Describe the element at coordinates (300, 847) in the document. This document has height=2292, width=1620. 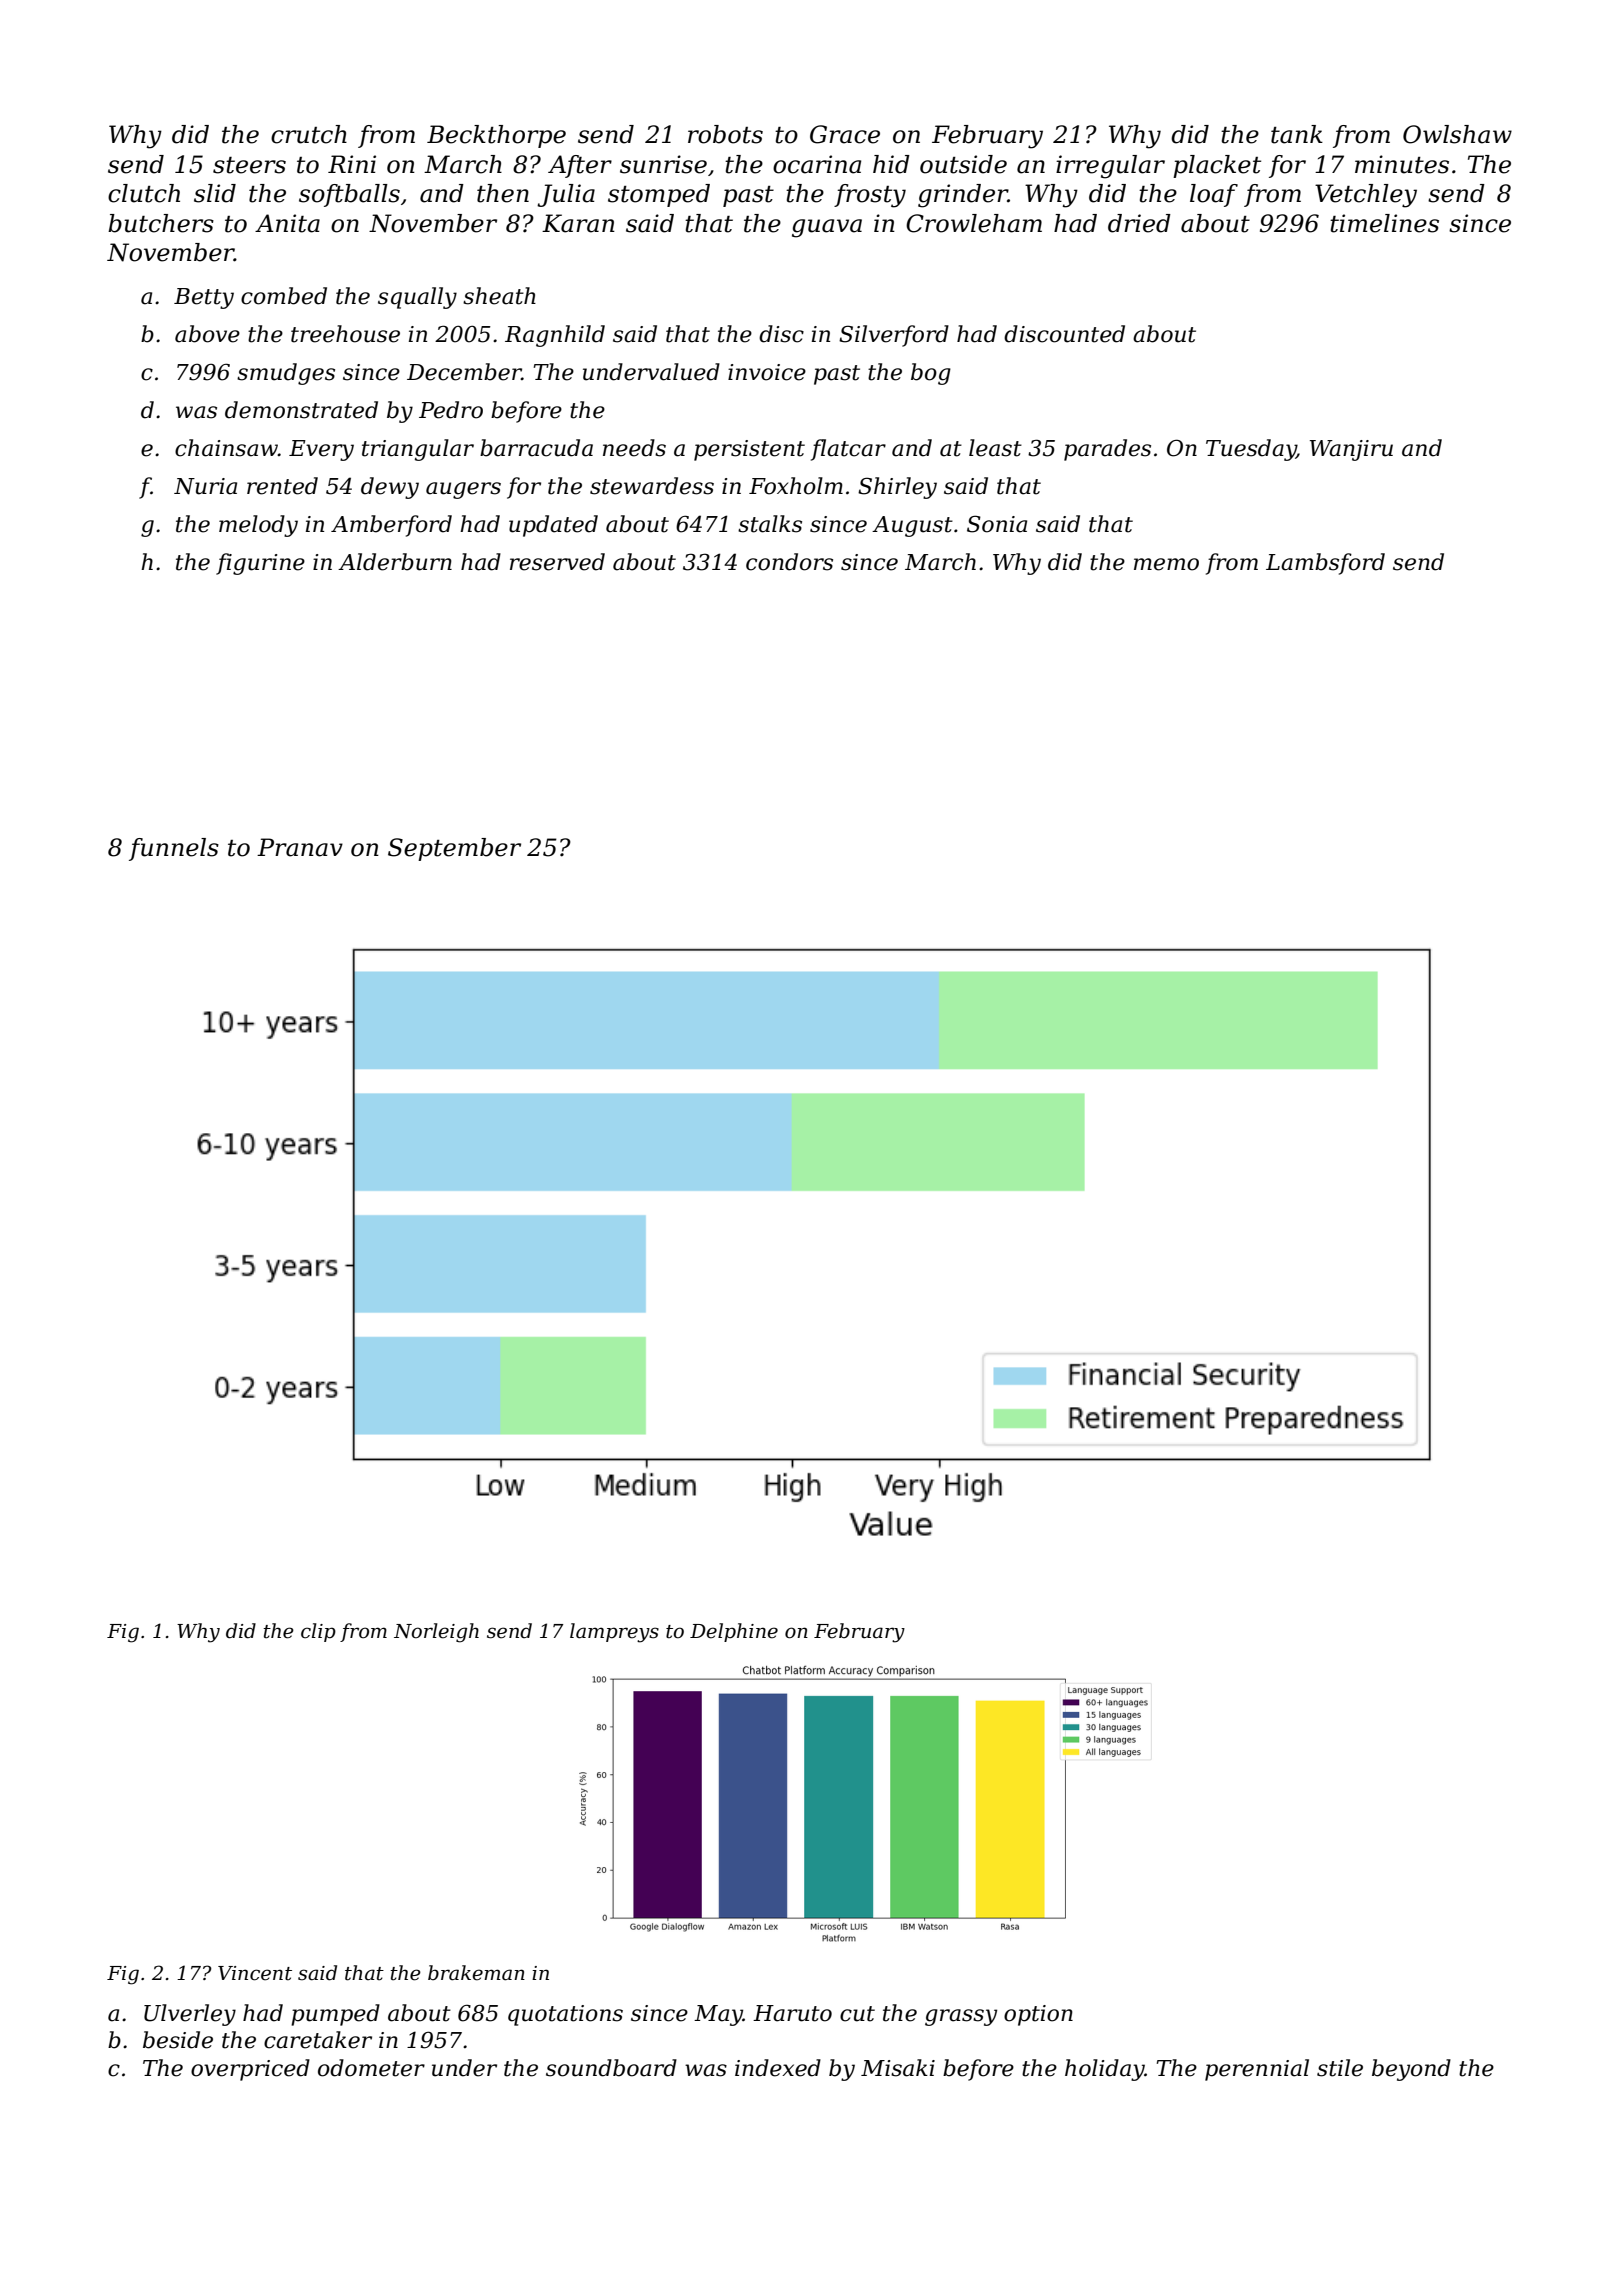
I see `Pranav` at that location.
